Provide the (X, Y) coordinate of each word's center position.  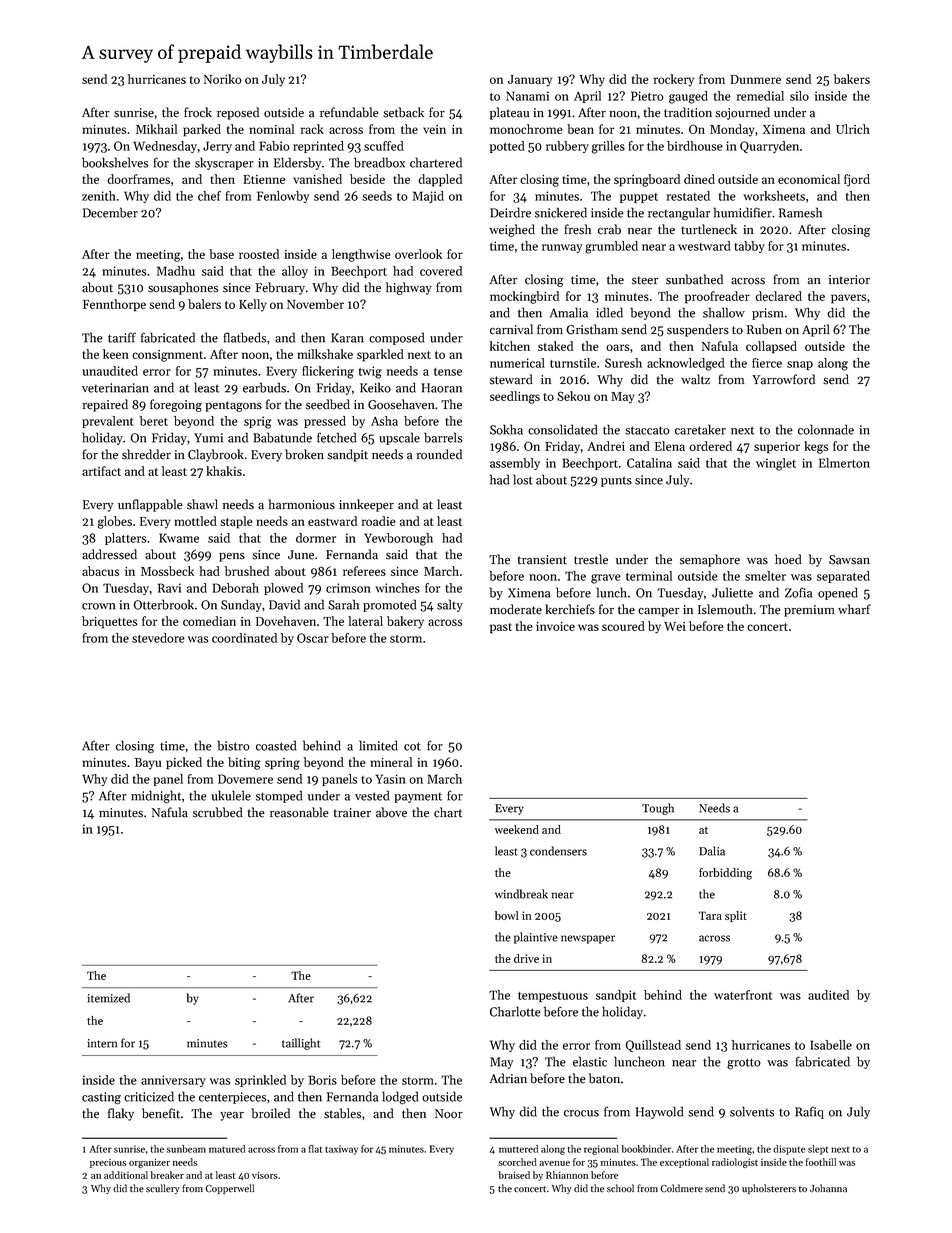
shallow (724, 312)
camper (658, 612)
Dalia (712, 851)
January (530, 81)
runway (562, 248)
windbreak (521, 894)
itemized (109, 998)
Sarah (343, 604)
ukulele (231, 795)
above (391, 812)
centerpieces (232, 1098)
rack (312, 129)
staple (236, 522)
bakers (852, 79)
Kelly (253, 305)
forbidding (725, 874)
